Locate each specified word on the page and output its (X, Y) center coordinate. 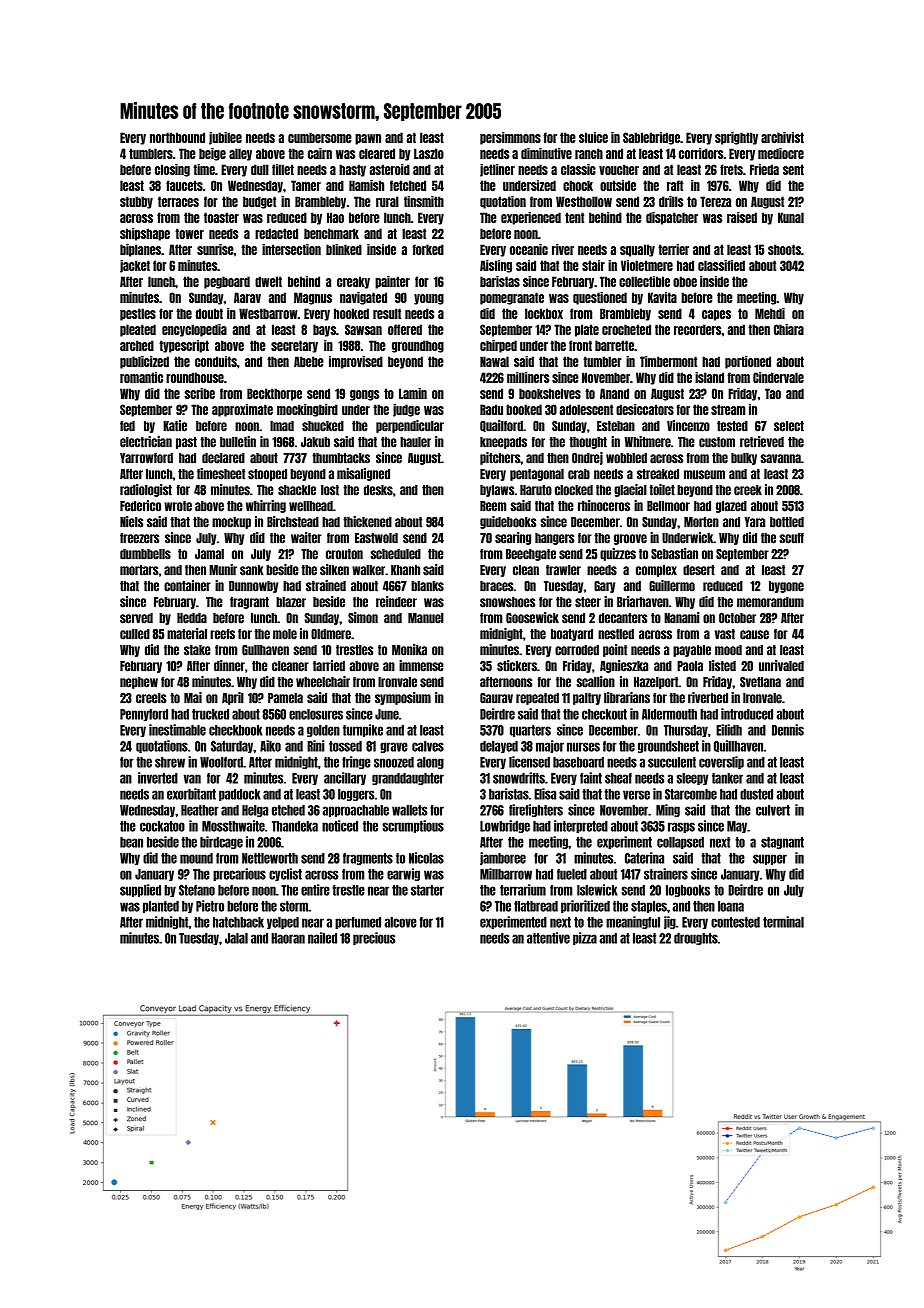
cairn (320, 153)
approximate (242, 410)
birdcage (221, 842)
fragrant (249, 603)
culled (135, 634)
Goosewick (532, 618)
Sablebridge (651, 138)
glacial (630, 490)
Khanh (405, 570)
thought (588, 443)
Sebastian (674, 554)
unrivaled (781, 666)
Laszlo (429, 153)
